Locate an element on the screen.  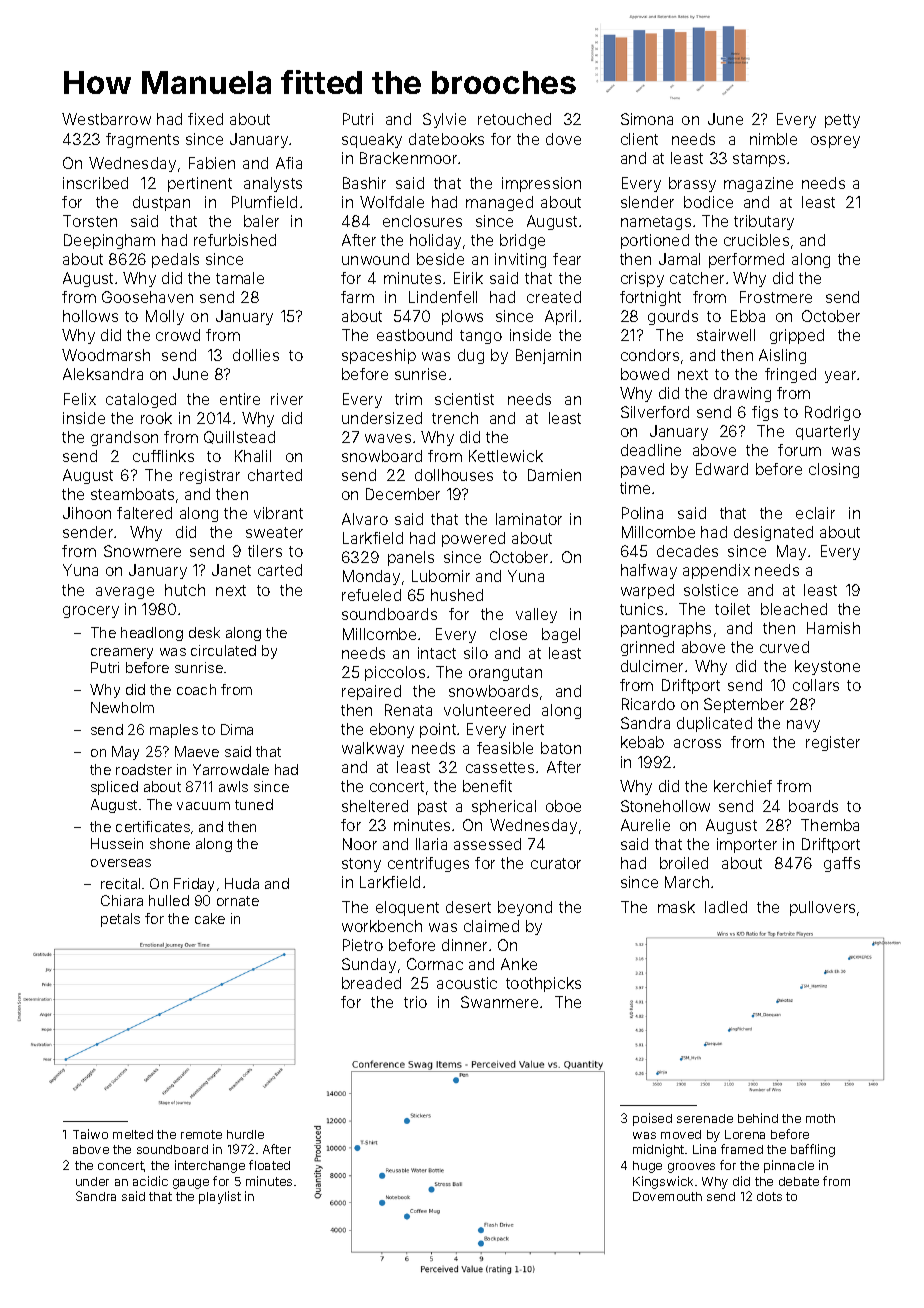
trio is located at coordinates (415, 1002).
